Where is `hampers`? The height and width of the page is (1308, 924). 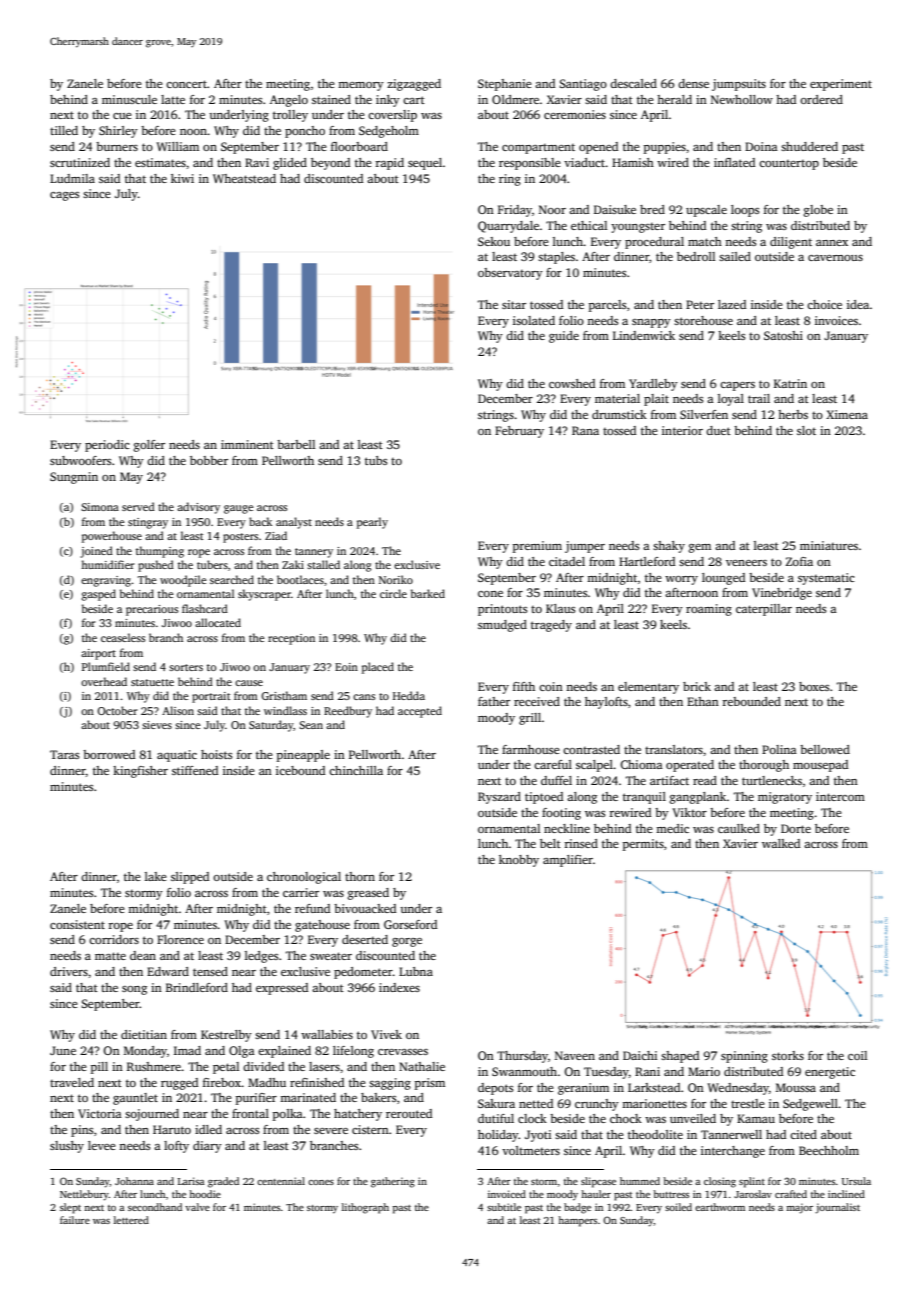
hampers is located at coordinates (577, 1221).
